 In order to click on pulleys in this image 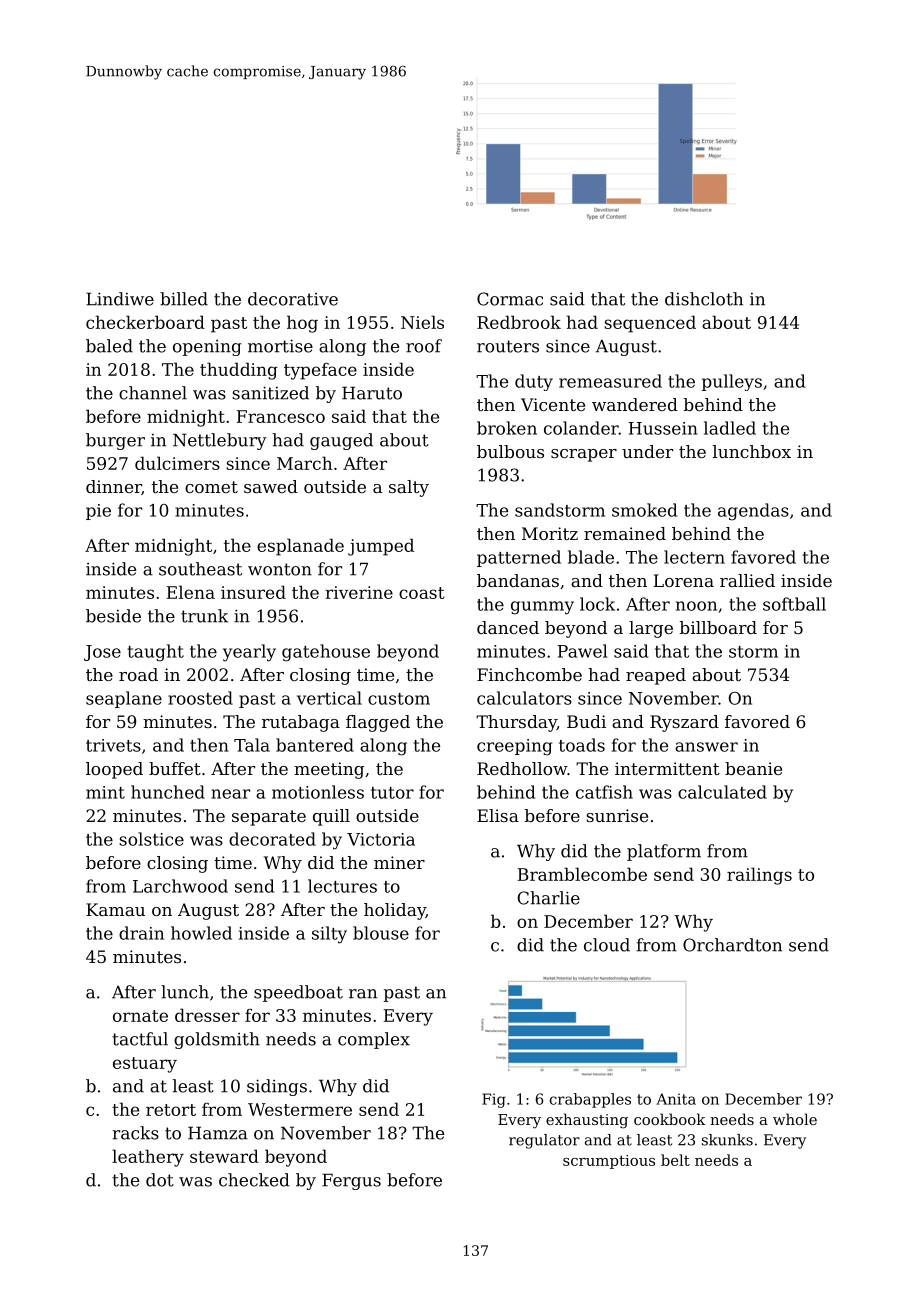, I will do `click(732, 382)`.
